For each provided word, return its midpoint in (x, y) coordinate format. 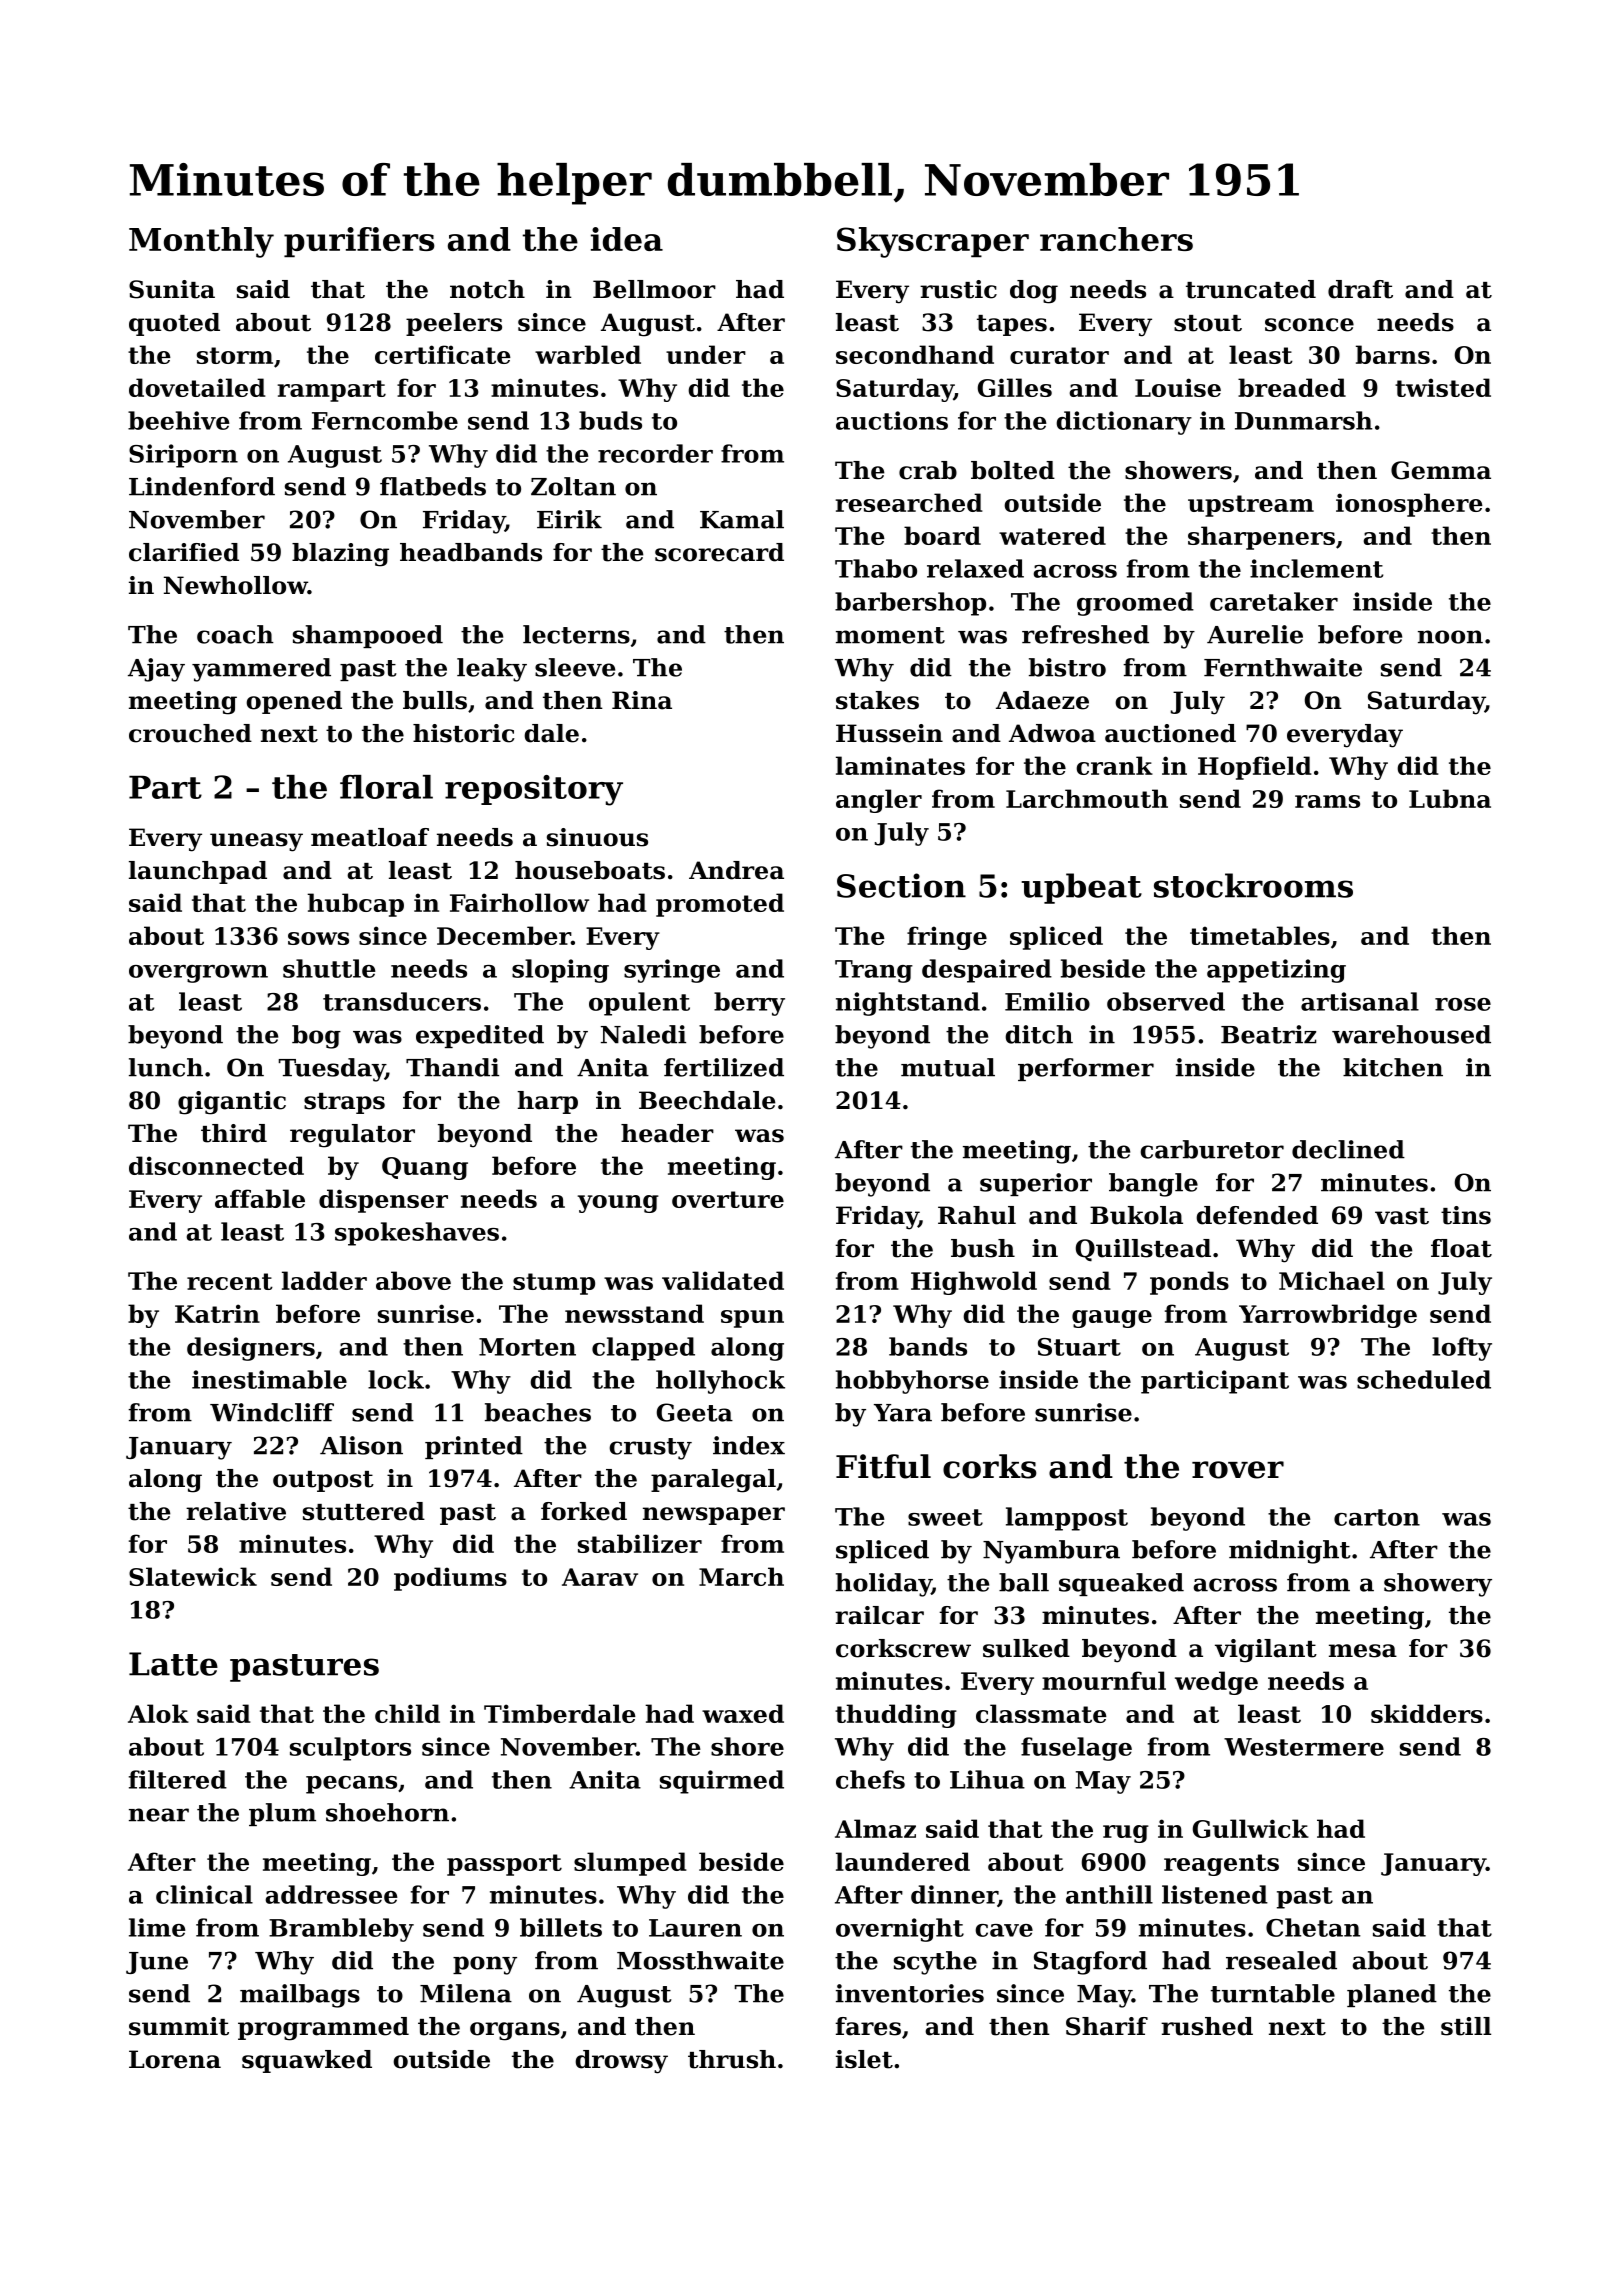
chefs (870, 1779)
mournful (1104, 1680)
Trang (874, 971)
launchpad (198, 872)
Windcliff (272, 1412)
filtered (178, 1779)
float (1461, 1248)
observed (1166, 1001)
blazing (340, 555)
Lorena (175, 2059)
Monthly (201, 242)
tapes (1012, 325)
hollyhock (720, 1382)
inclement (1316, 568)
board (942, 535)
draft (1360, 289)
